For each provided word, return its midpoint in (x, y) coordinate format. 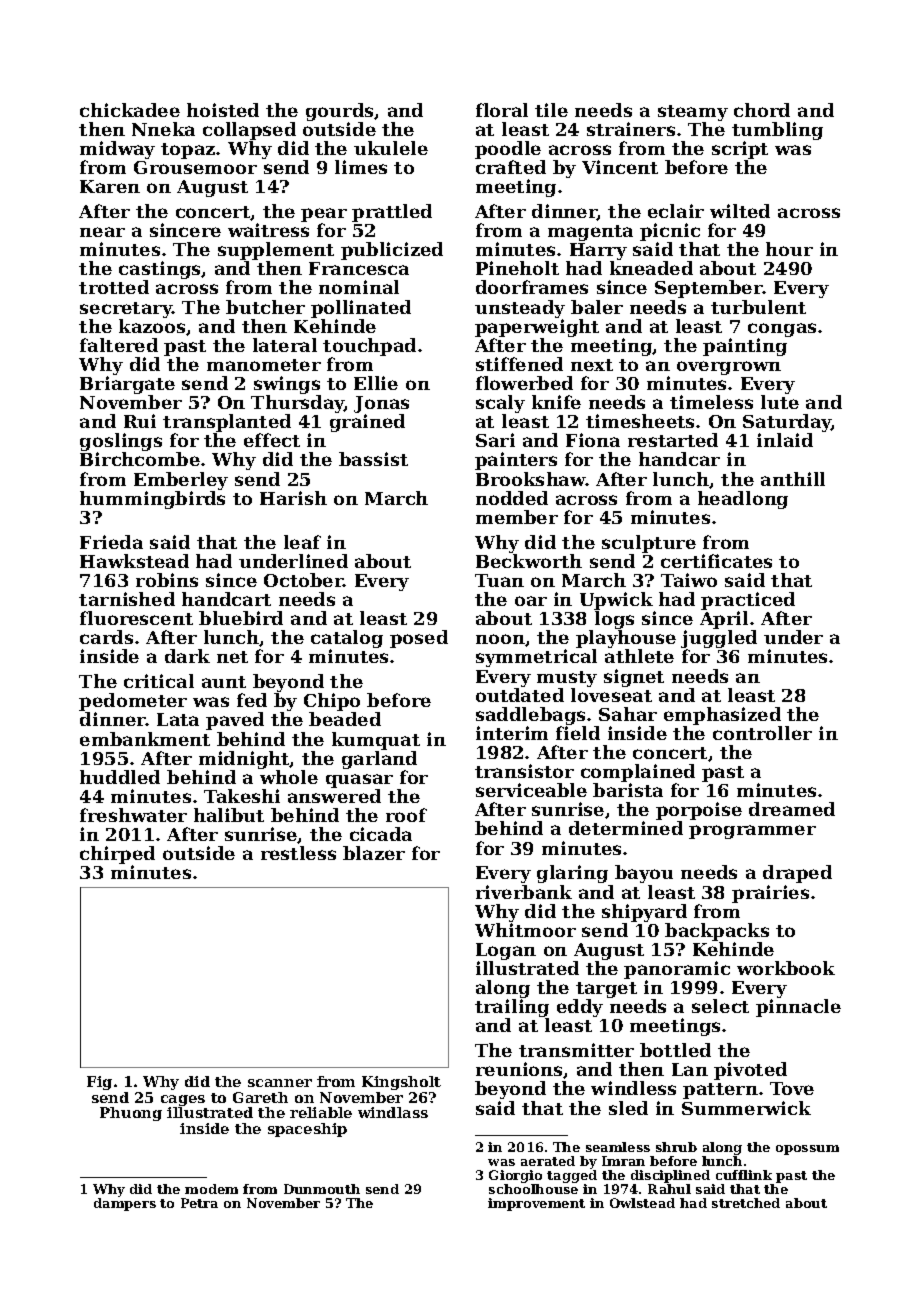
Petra (199, 1203)
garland (379, 760)
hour (789, 249)
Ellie (376, 383)
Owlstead (642, 1203)
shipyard (644, 913)
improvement (536, 1204)
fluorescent (136, 618)
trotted (114, 287)
